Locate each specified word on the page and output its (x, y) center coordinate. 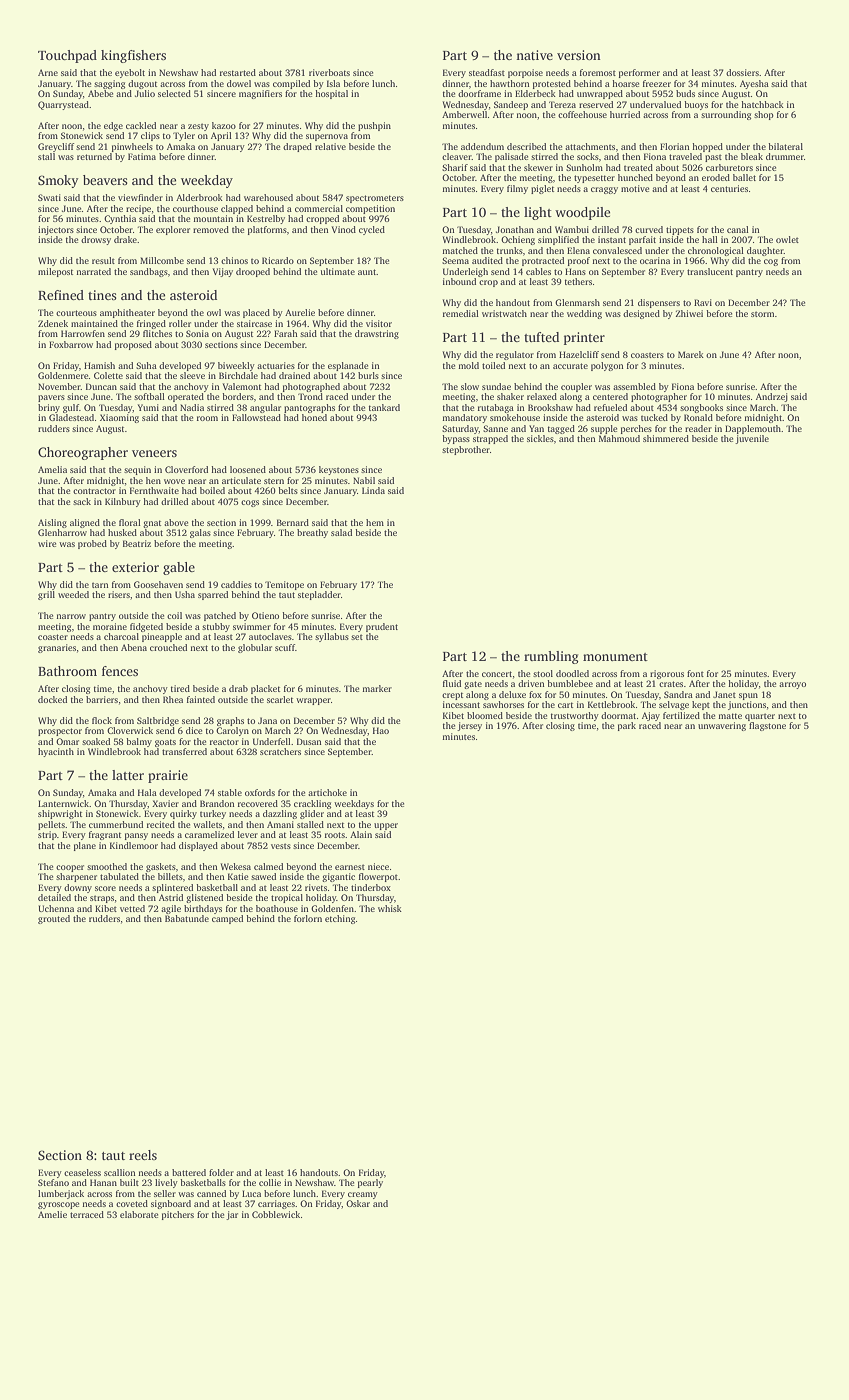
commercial (319, 208)
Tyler (184, 136)
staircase (254, 323)
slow (470, 386)
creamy (363, 1195)
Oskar (358, 1203)
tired (180, 688)
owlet (787, 239)
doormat (619, 715)
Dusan (309, 741)
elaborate (139, 1214)
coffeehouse (582, 114)
